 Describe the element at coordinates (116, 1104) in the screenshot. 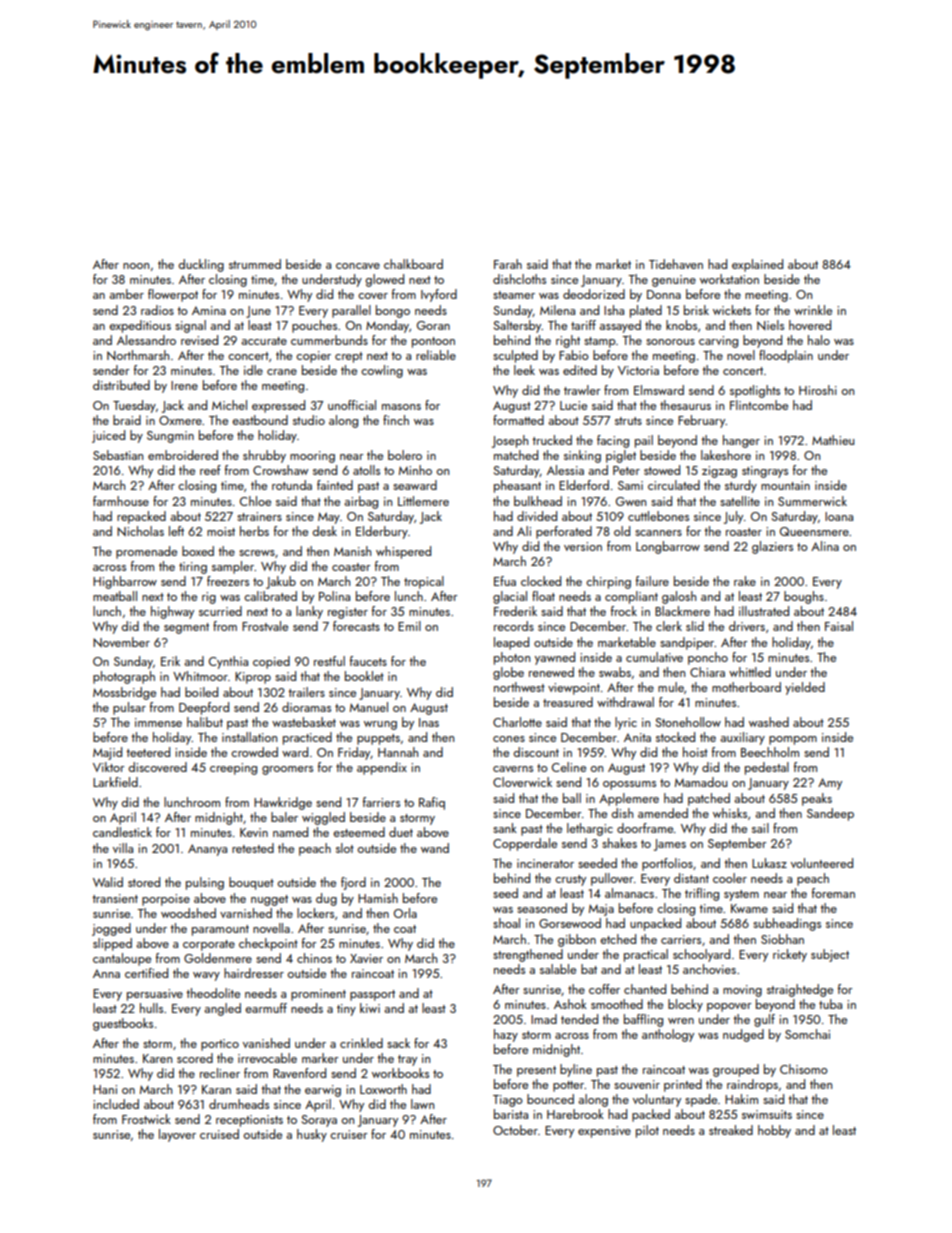

I see `included` at that location.
